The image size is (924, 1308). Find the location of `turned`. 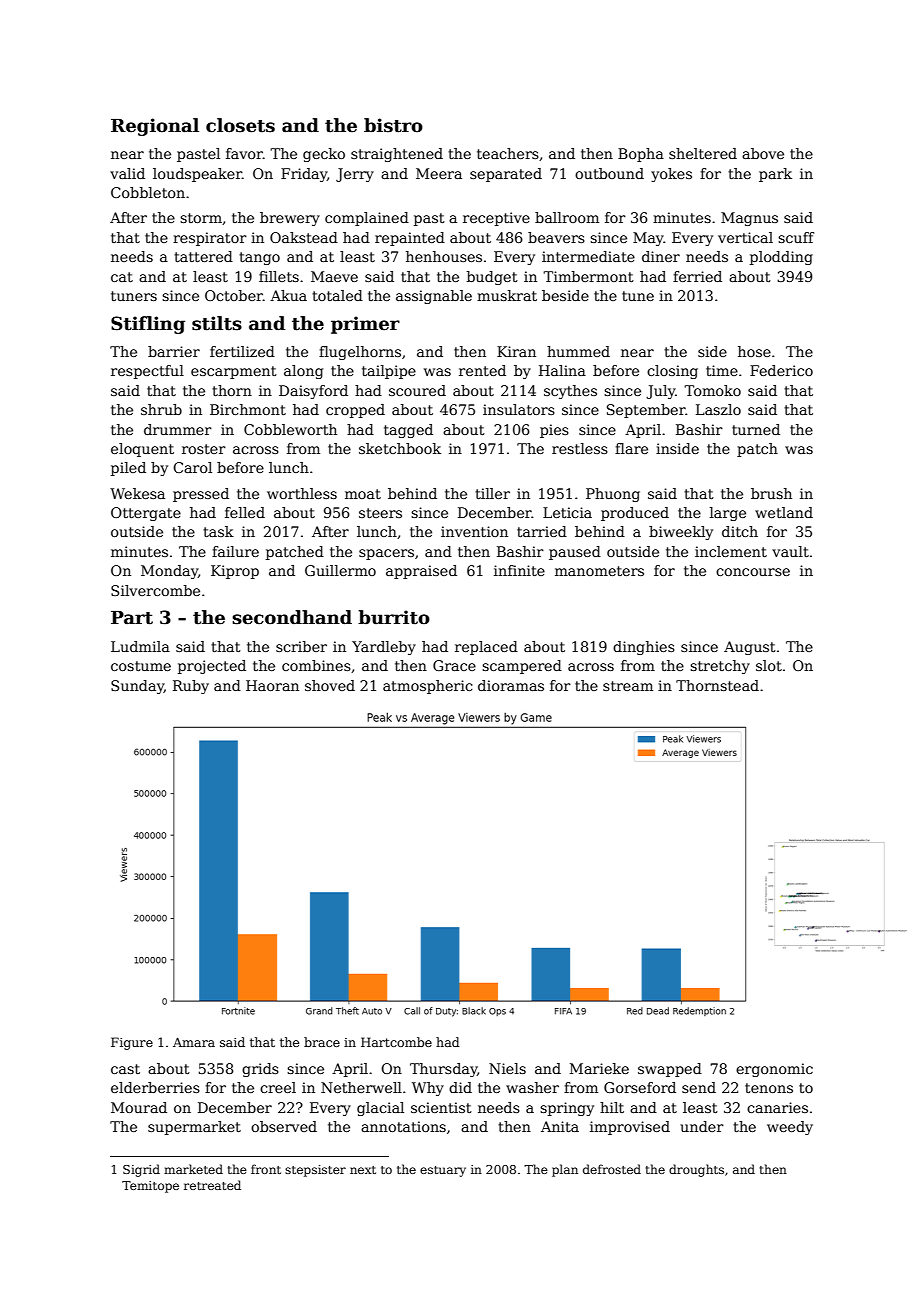

turned is located at coordinates (756, 429).
